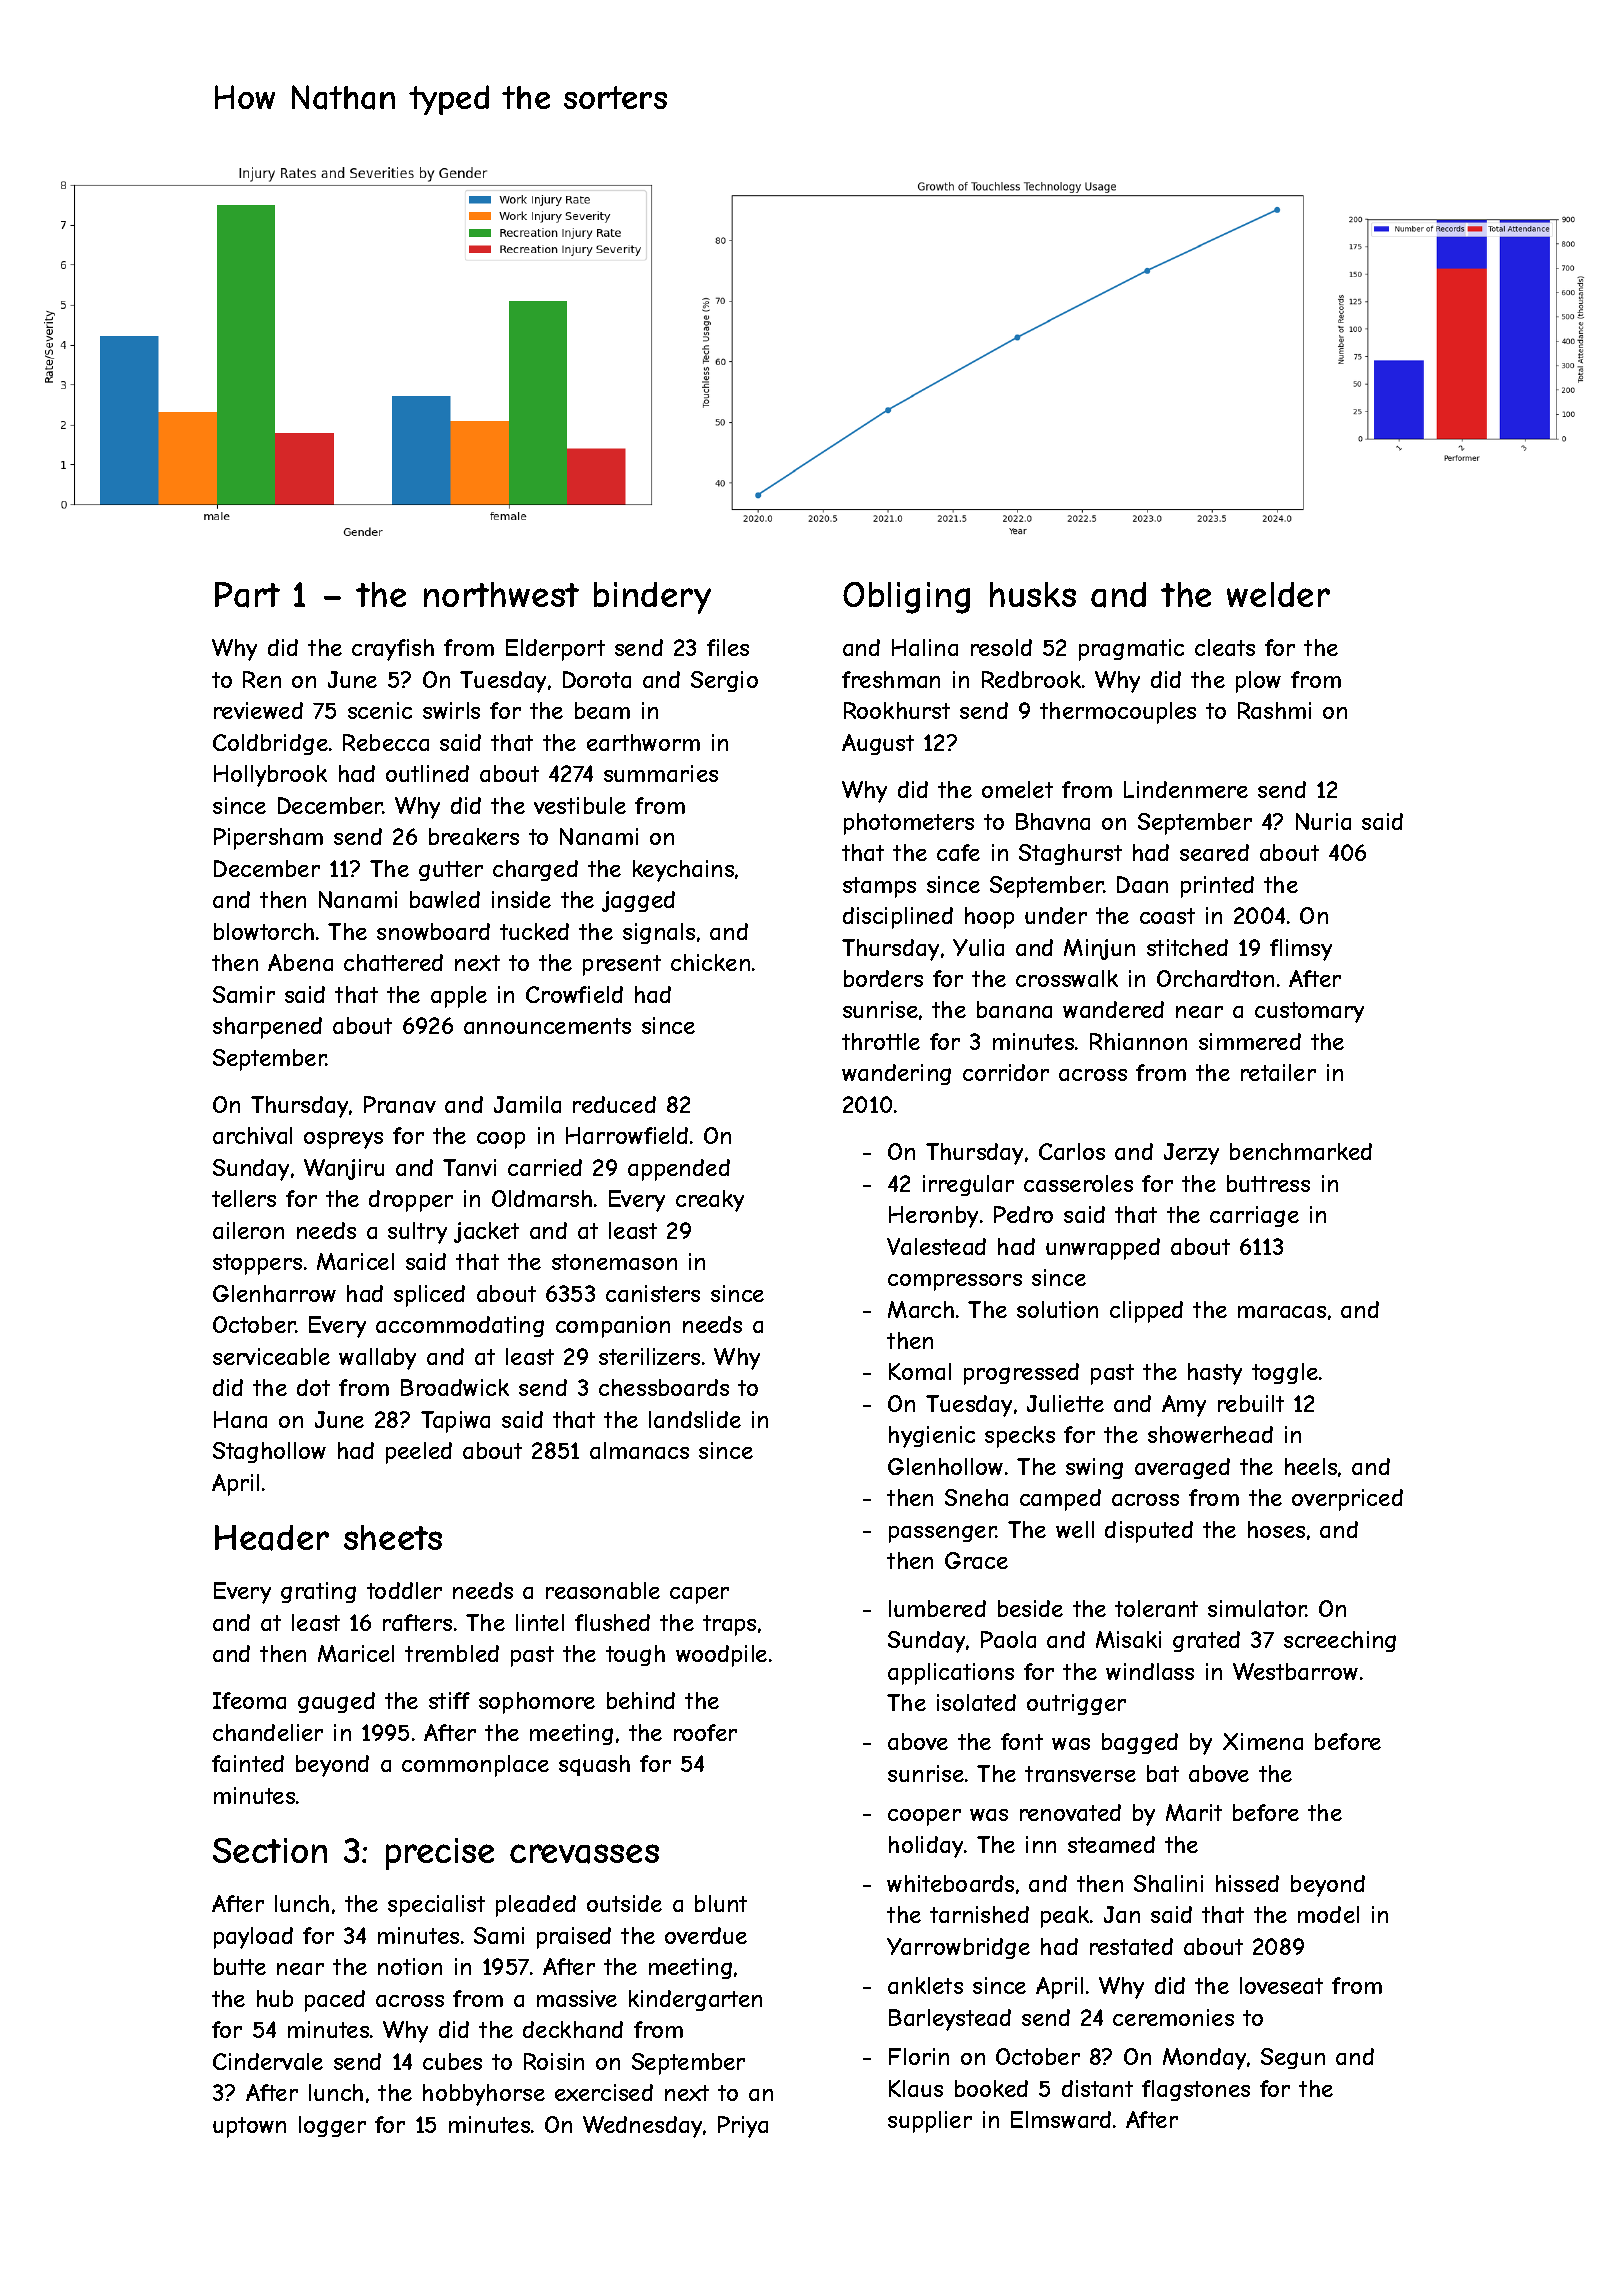  Describe the element at coordinates (452, 2061) in the screenshot. I see `cubes` at that location.
